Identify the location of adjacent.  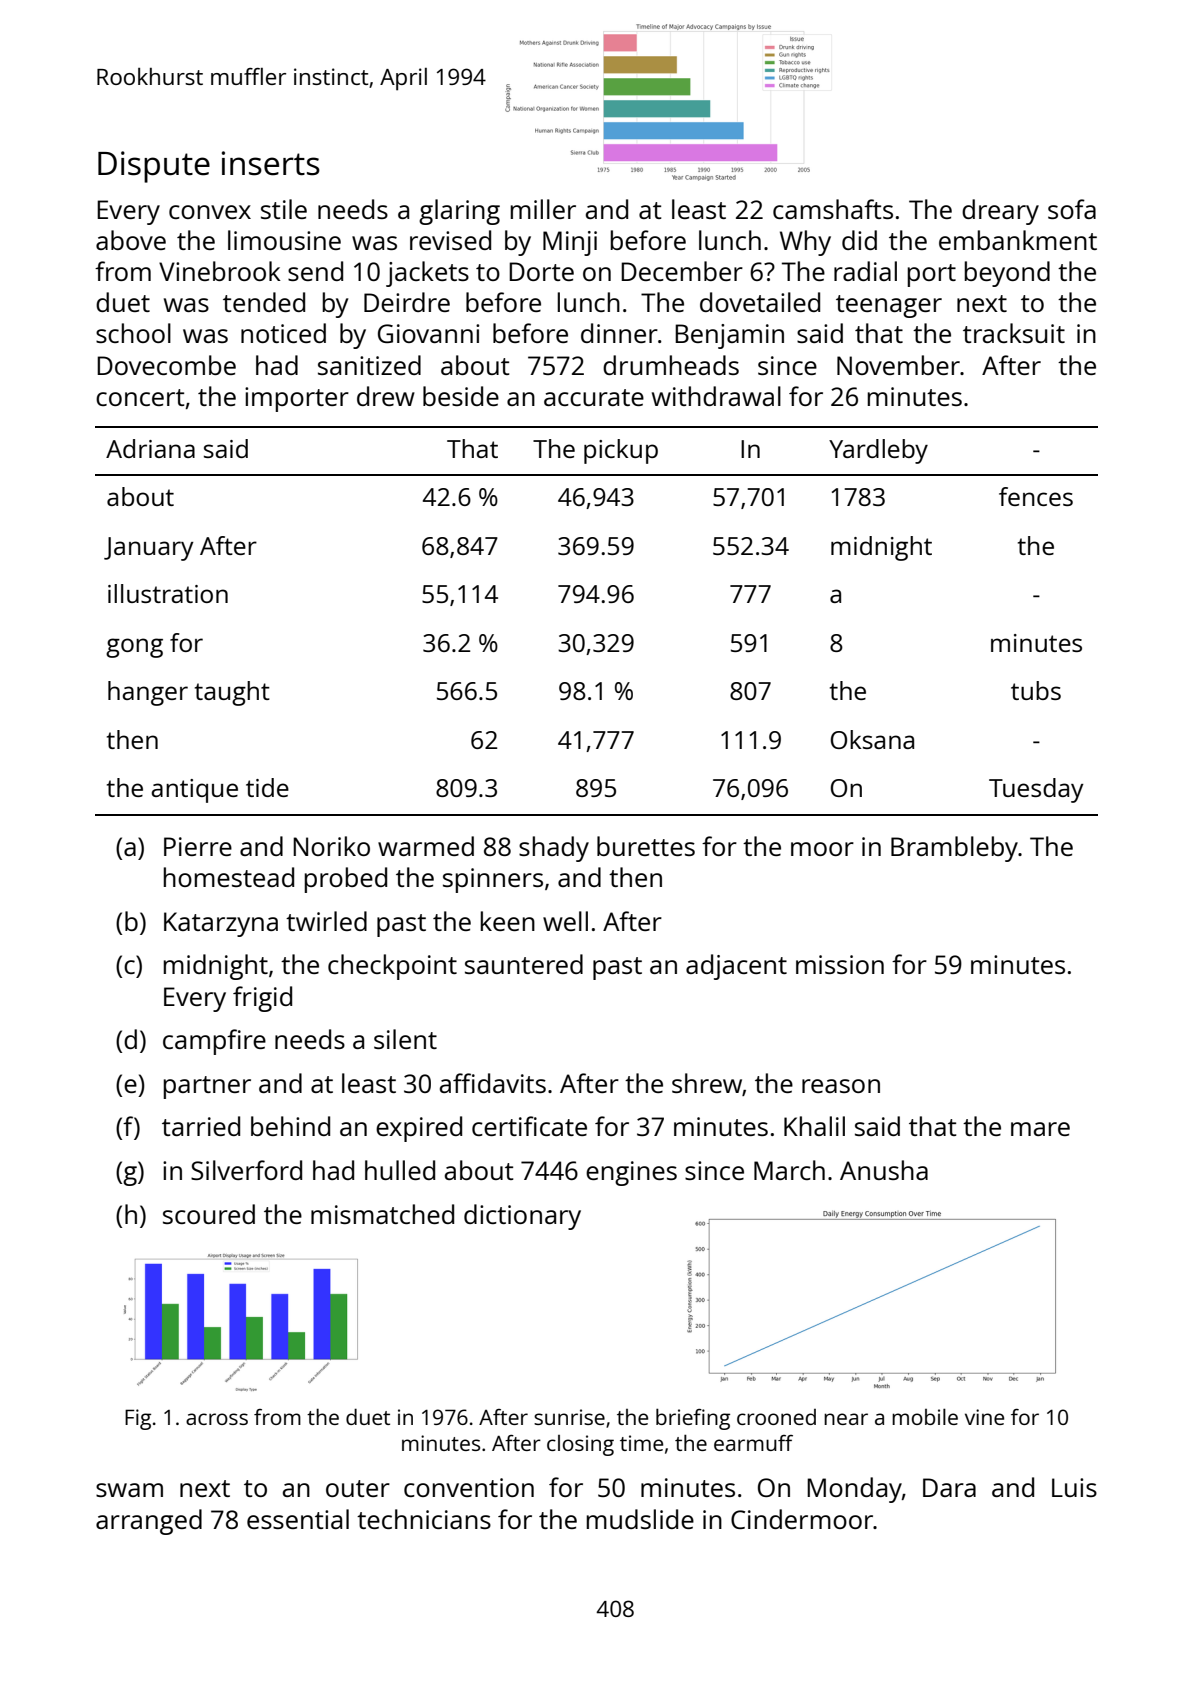
(736, 967).
